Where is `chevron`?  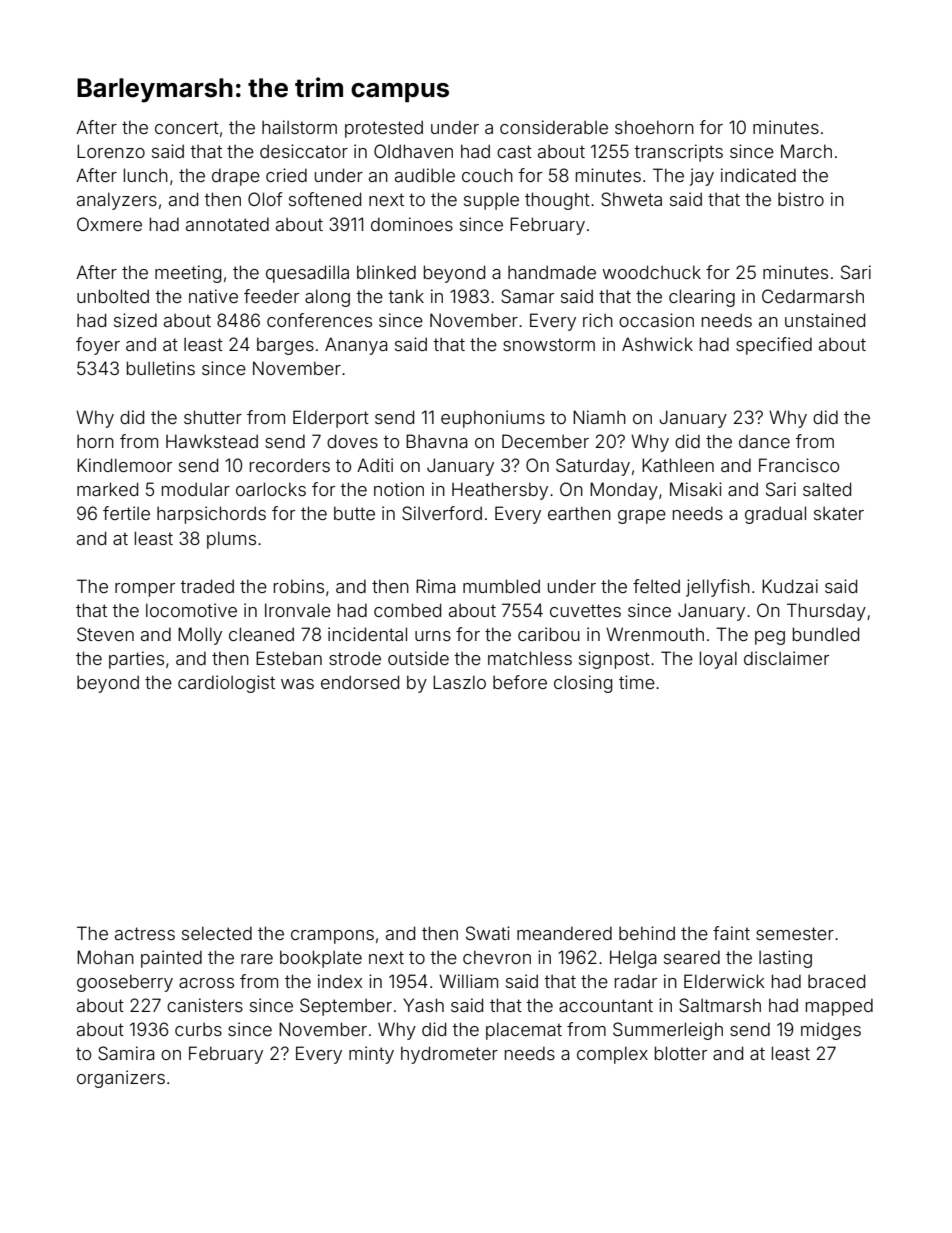 chevron is located at coordinates (497, 957).
